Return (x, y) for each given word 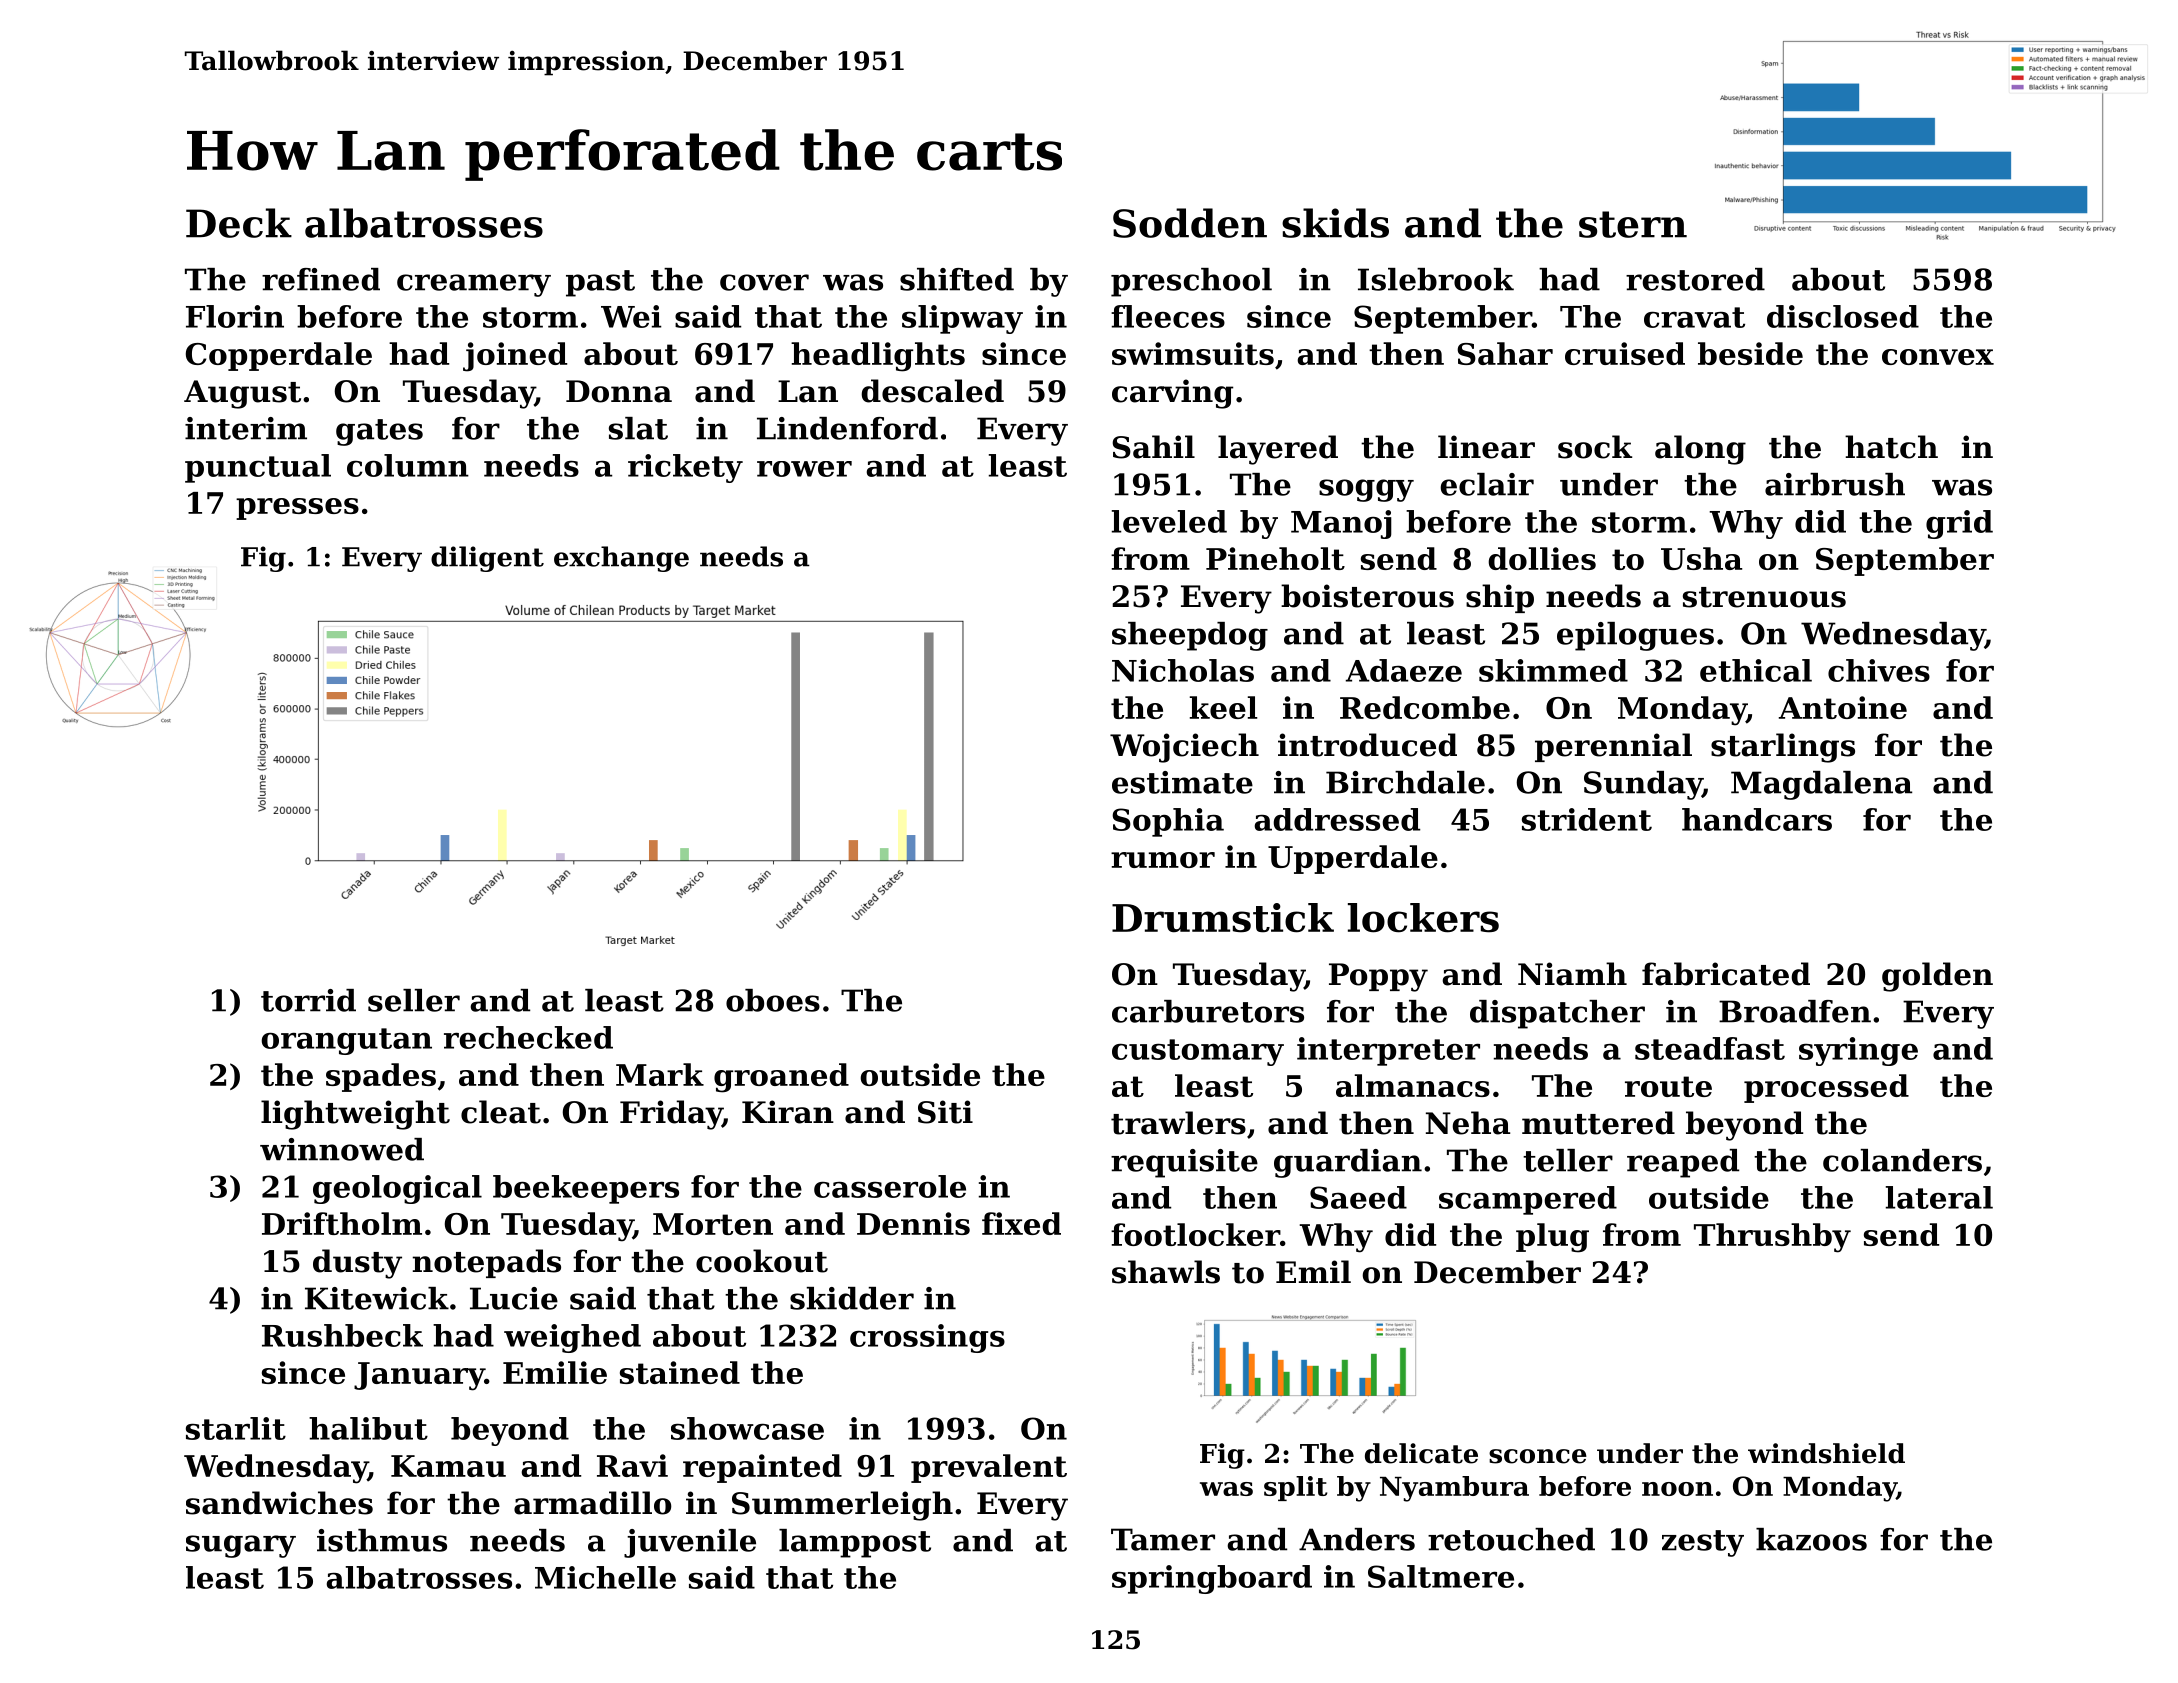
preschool (1191, 282)
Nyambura (1454, 1489)
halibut (368, 1428)
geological (397, 1189)
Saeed (1358, 1197)
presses (297, 509)
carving (1172, 394)
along (1700, 450)
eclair (1487, 484)
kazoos (1811, 1539)
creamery (474, 285)
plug (1552, 1238)
